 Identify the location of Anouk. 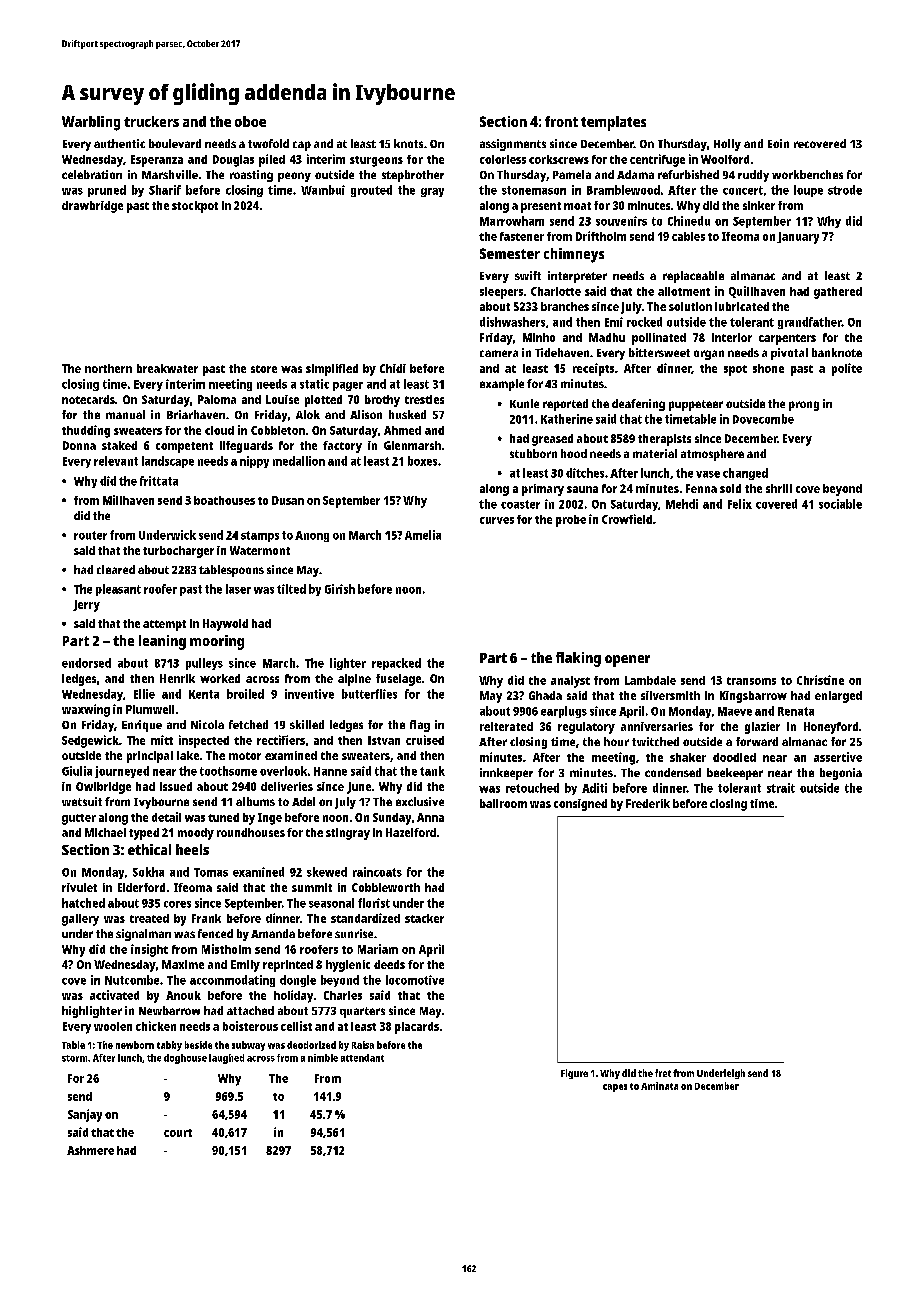
(183, 995).
